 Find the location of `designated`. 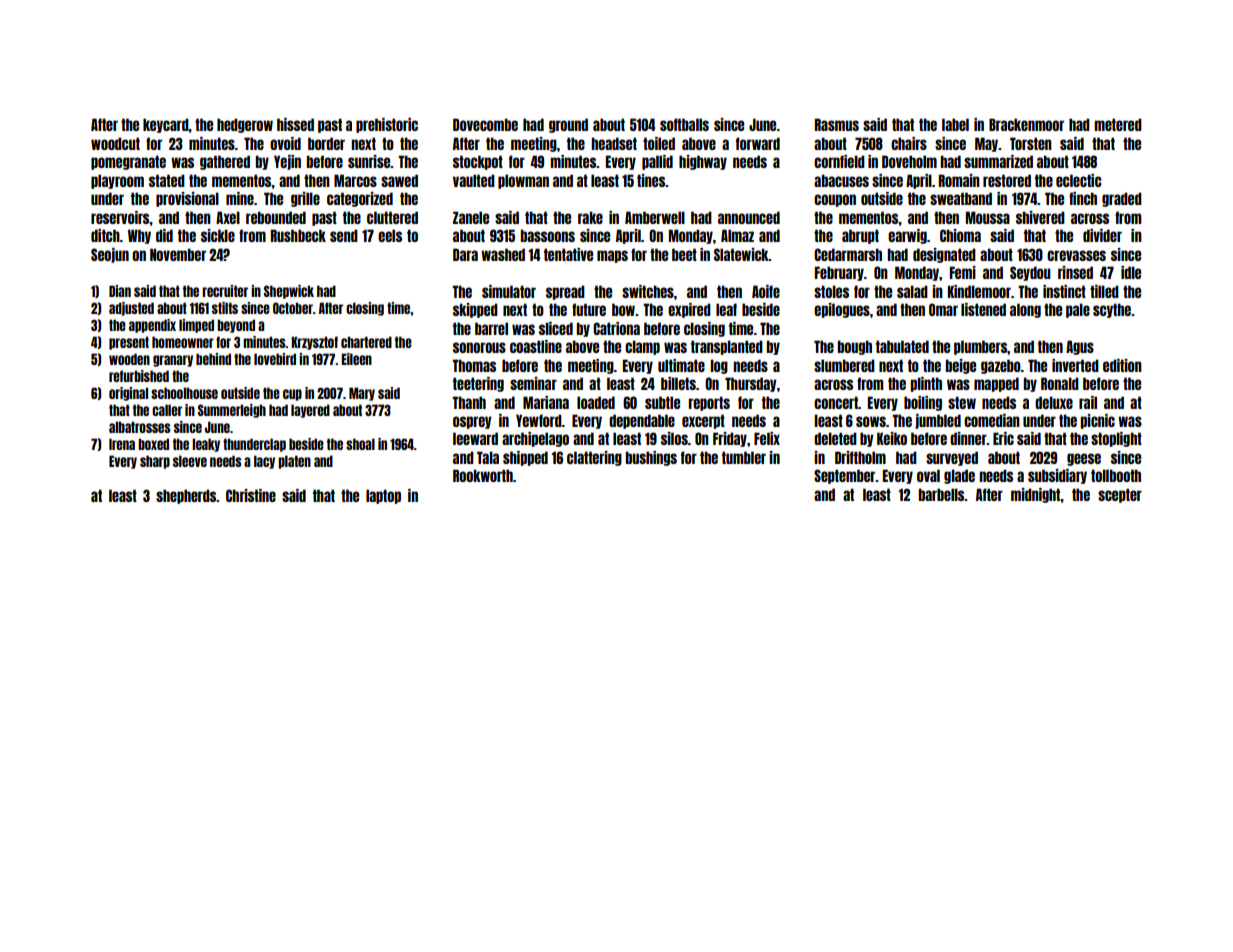

designated is located at coordinates (944, 255).
